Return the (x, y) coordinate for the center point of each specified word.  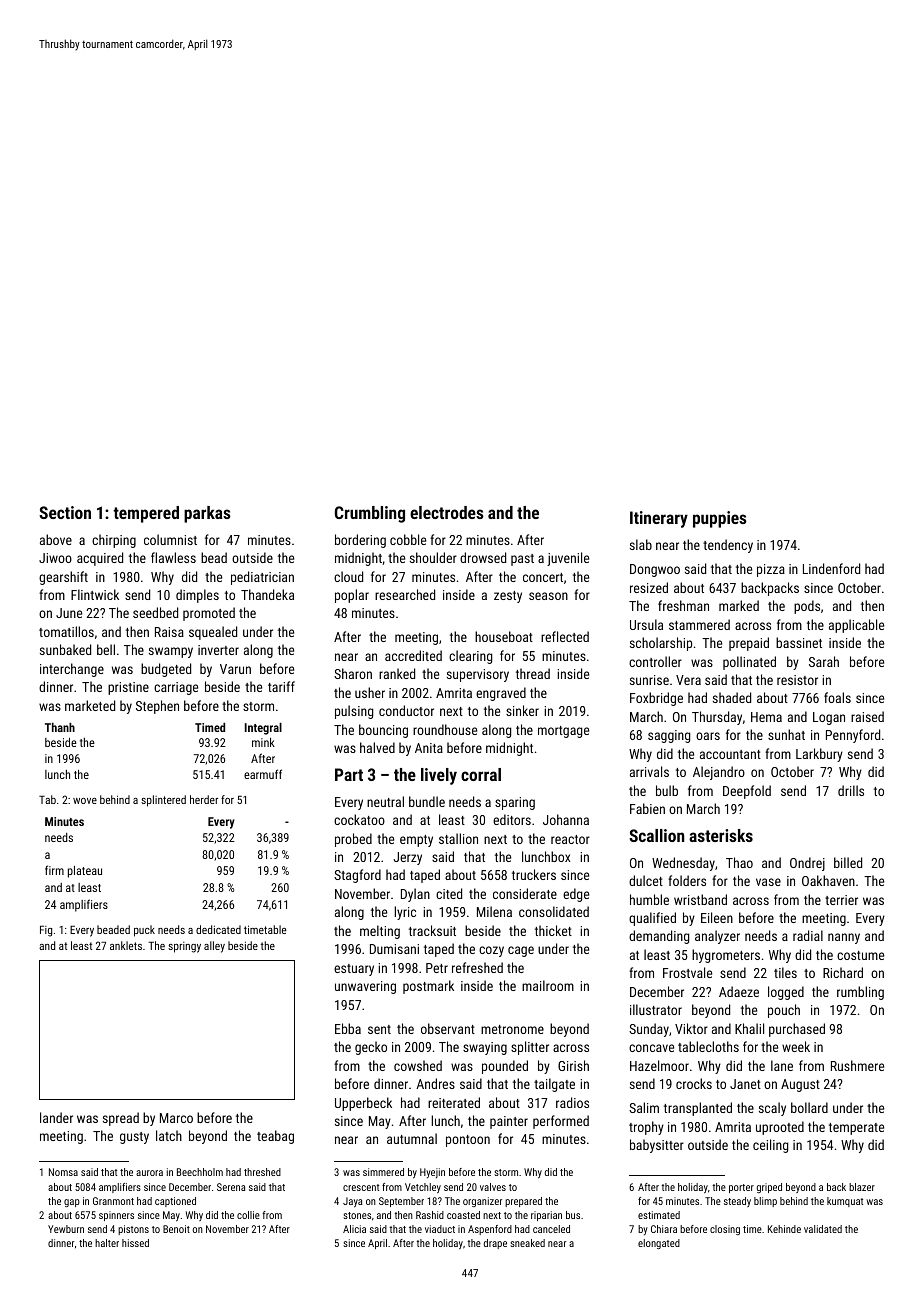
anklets (126, 945)
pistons (133, 1230)
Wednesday (683, 864)
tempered (146, 514)
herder (204, 799)
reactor (570, 839)
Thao (739, 862)
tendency (728, 546)
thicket (553, 930)
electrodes (447, 512)
